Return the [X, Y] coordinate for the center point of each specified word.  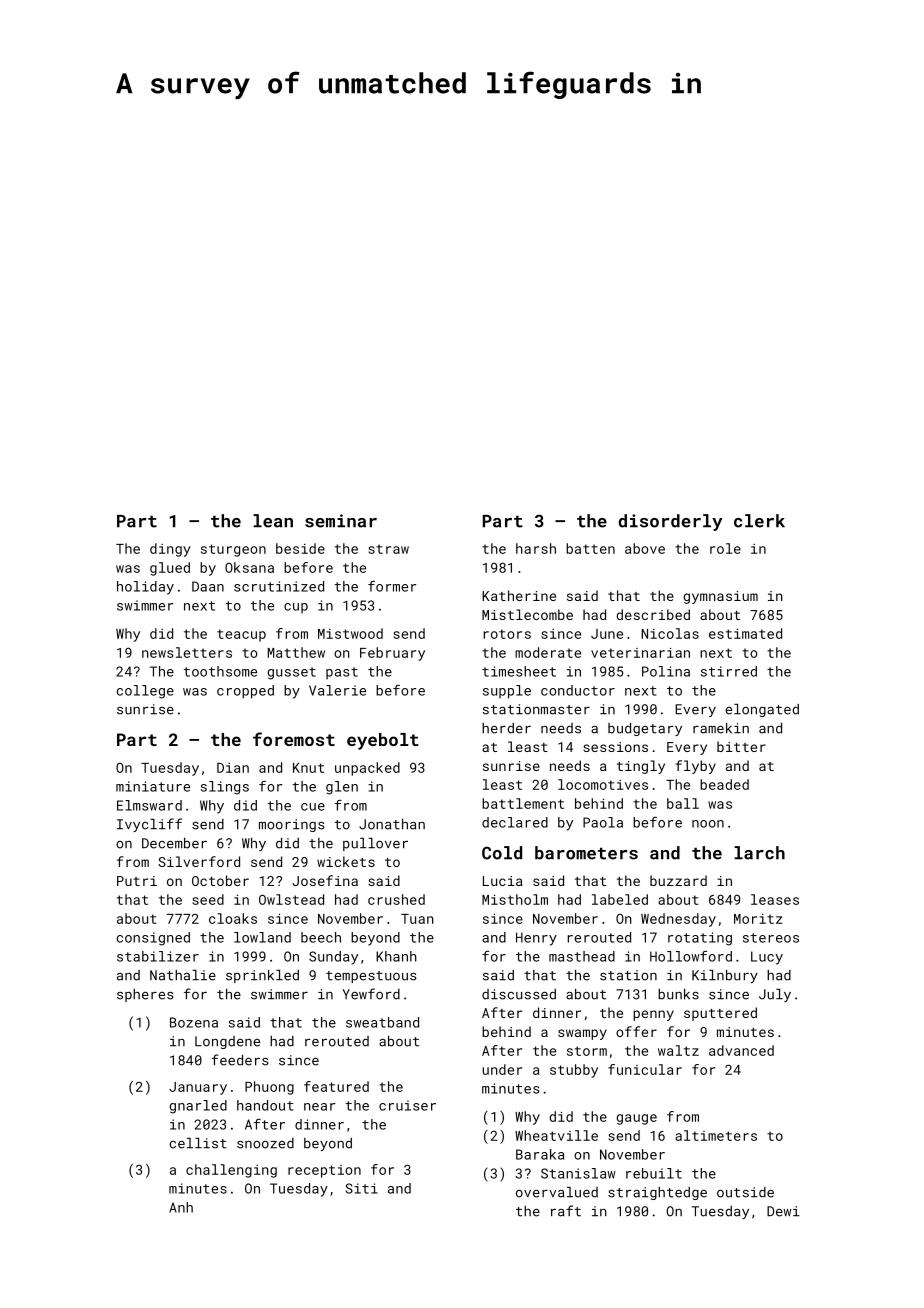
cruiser [407, 1105]
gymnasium [720, 597]
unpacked [367, 769]
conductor [578, 690]
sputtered [720, 1014]
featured [336, 1086]
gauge [637, 1119]
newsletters [187, 652]
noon [708, 824]
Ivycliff [149, 825]
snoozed [265, 1143]
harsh [536, 548]
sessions [615, 747]
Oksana [249, 567]
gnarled [198, 1107]
